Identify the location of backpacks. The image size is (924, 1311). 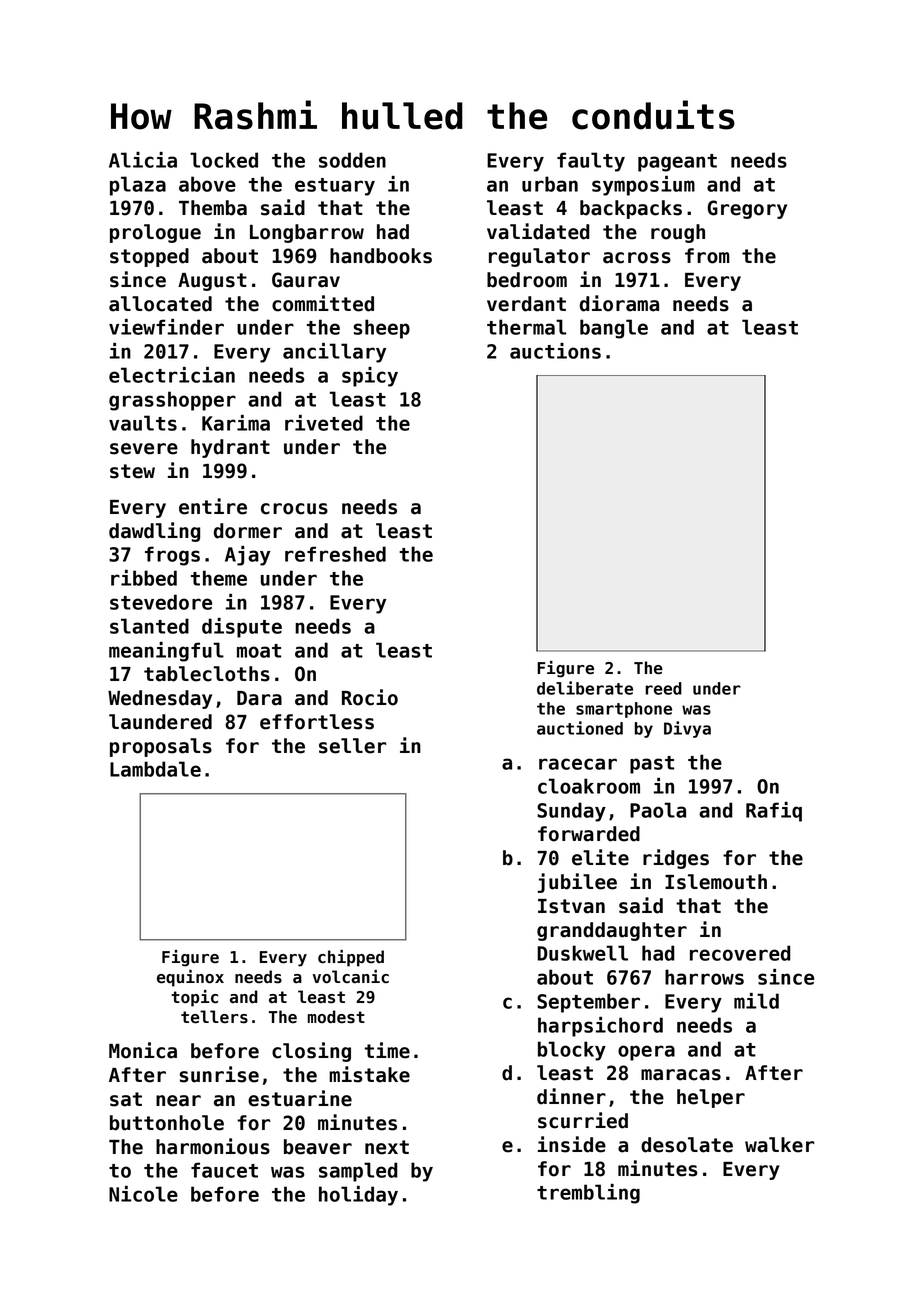
(631, 209).
